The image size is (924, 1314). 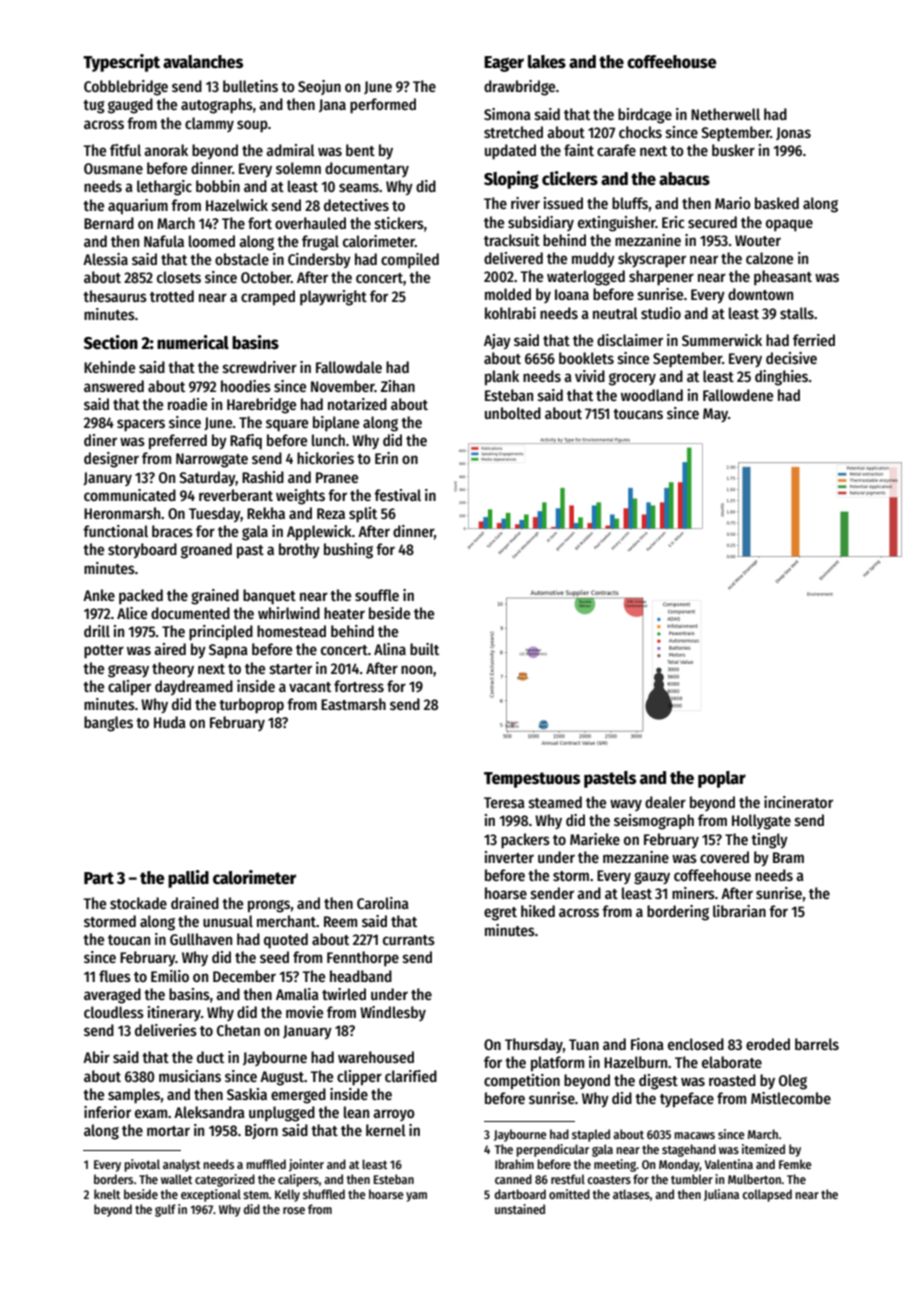 I want to click on Amalia, so click(x=297, y=994).
